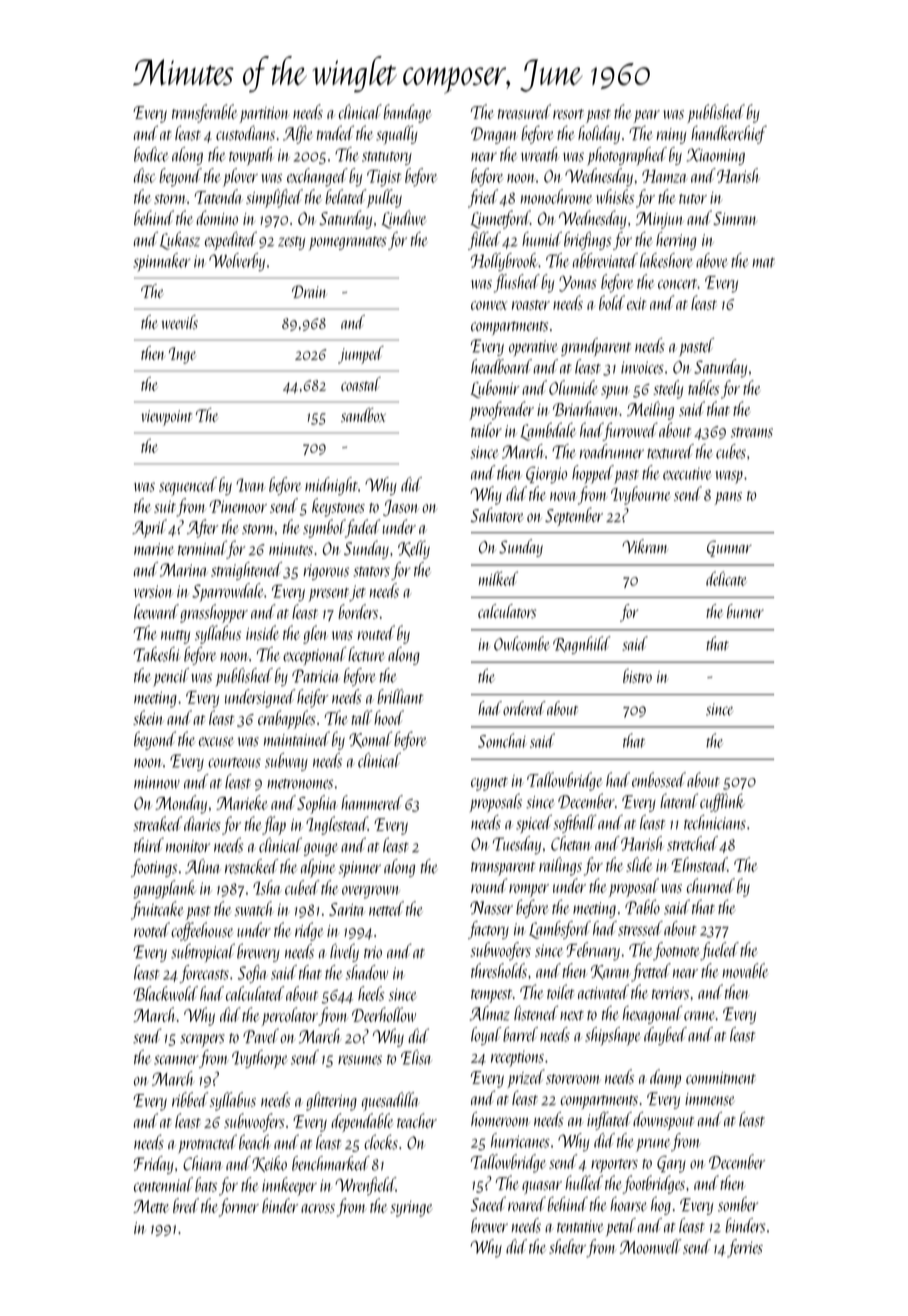  What do you see at coordinates (157, 654) in the document?
I see `Takeshi` at bounding box center [157, 654].
